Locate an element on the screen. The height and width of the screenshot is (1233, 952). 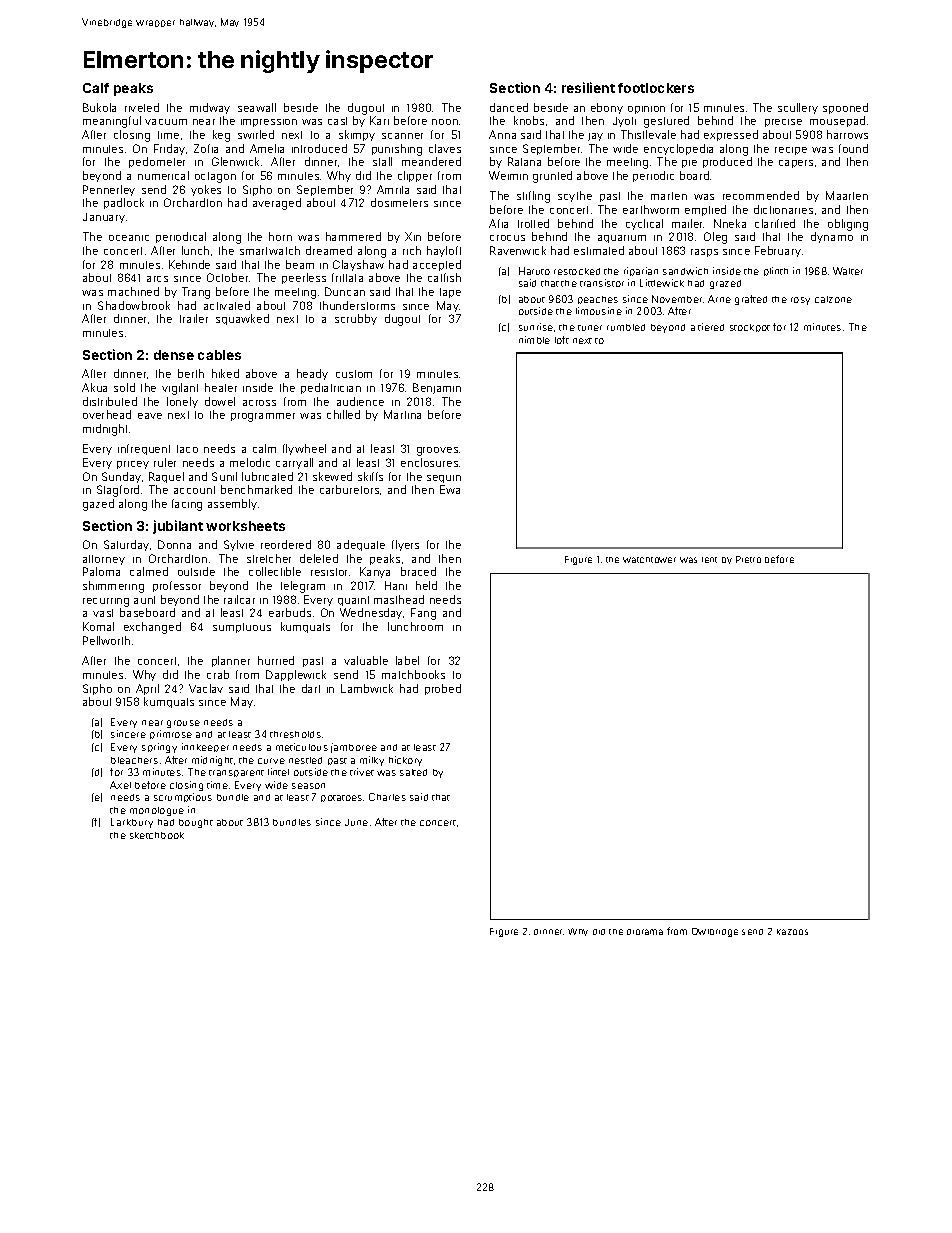
sketchbook is located at coordinates (157, 835).
